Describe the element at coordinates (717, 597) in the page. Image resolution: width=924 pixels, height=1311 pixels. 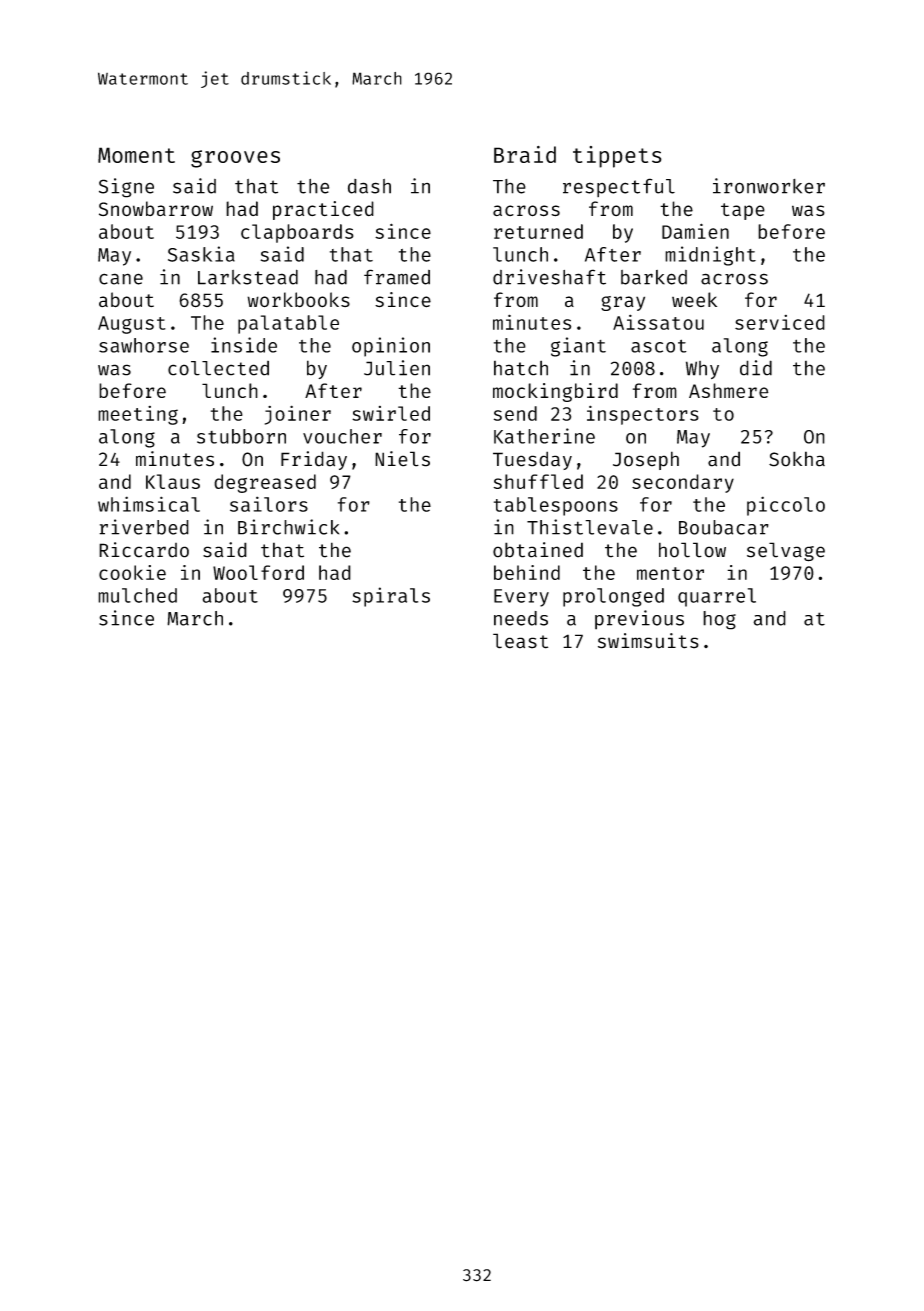
I see `quarrel` at that location.
